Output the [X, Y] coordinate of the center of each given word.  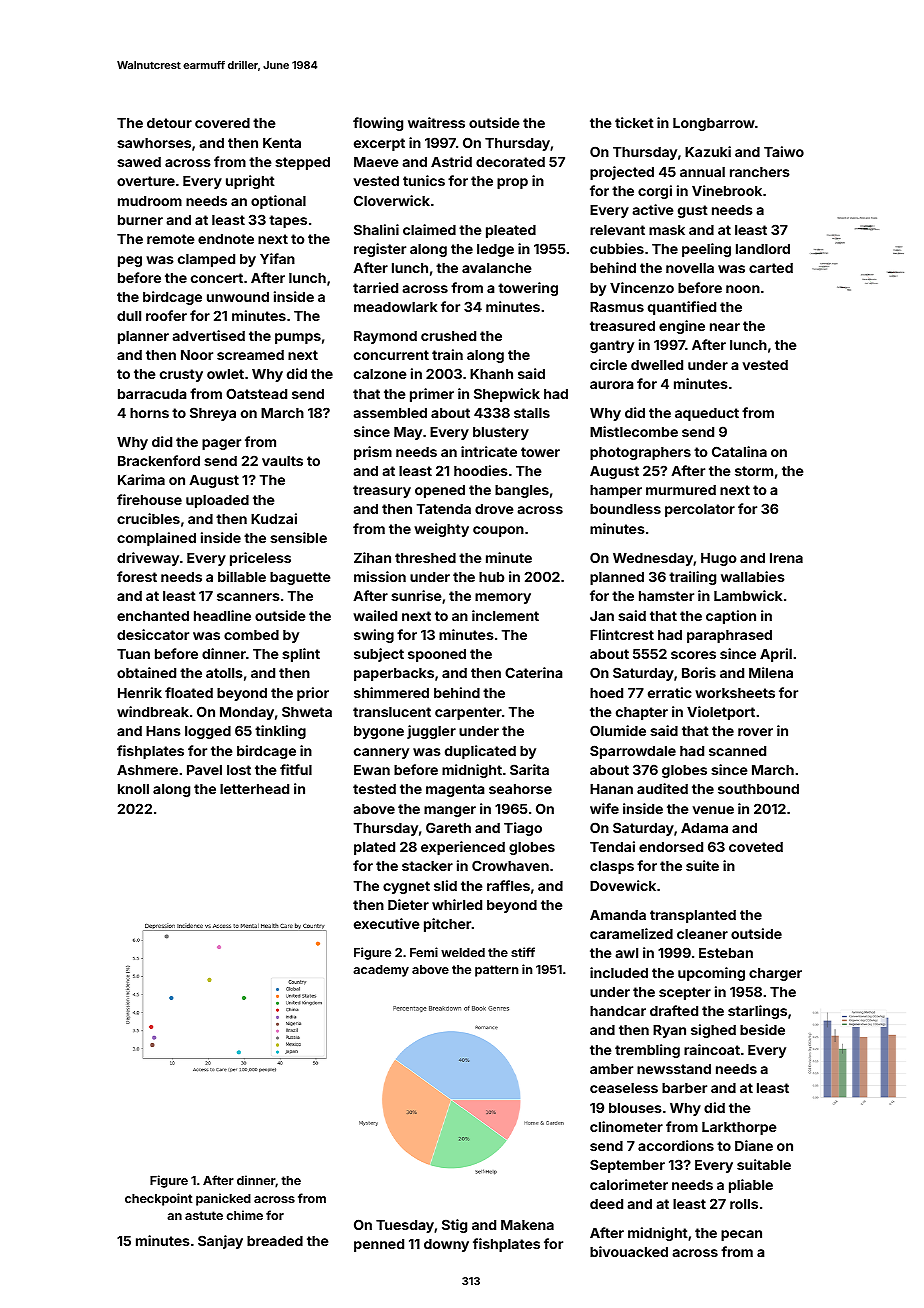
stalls [532, 413]
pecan [741, 1235]
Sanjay [220, 1242]
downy [446, 1245]
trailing [692, 578]
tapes [288, 221]
